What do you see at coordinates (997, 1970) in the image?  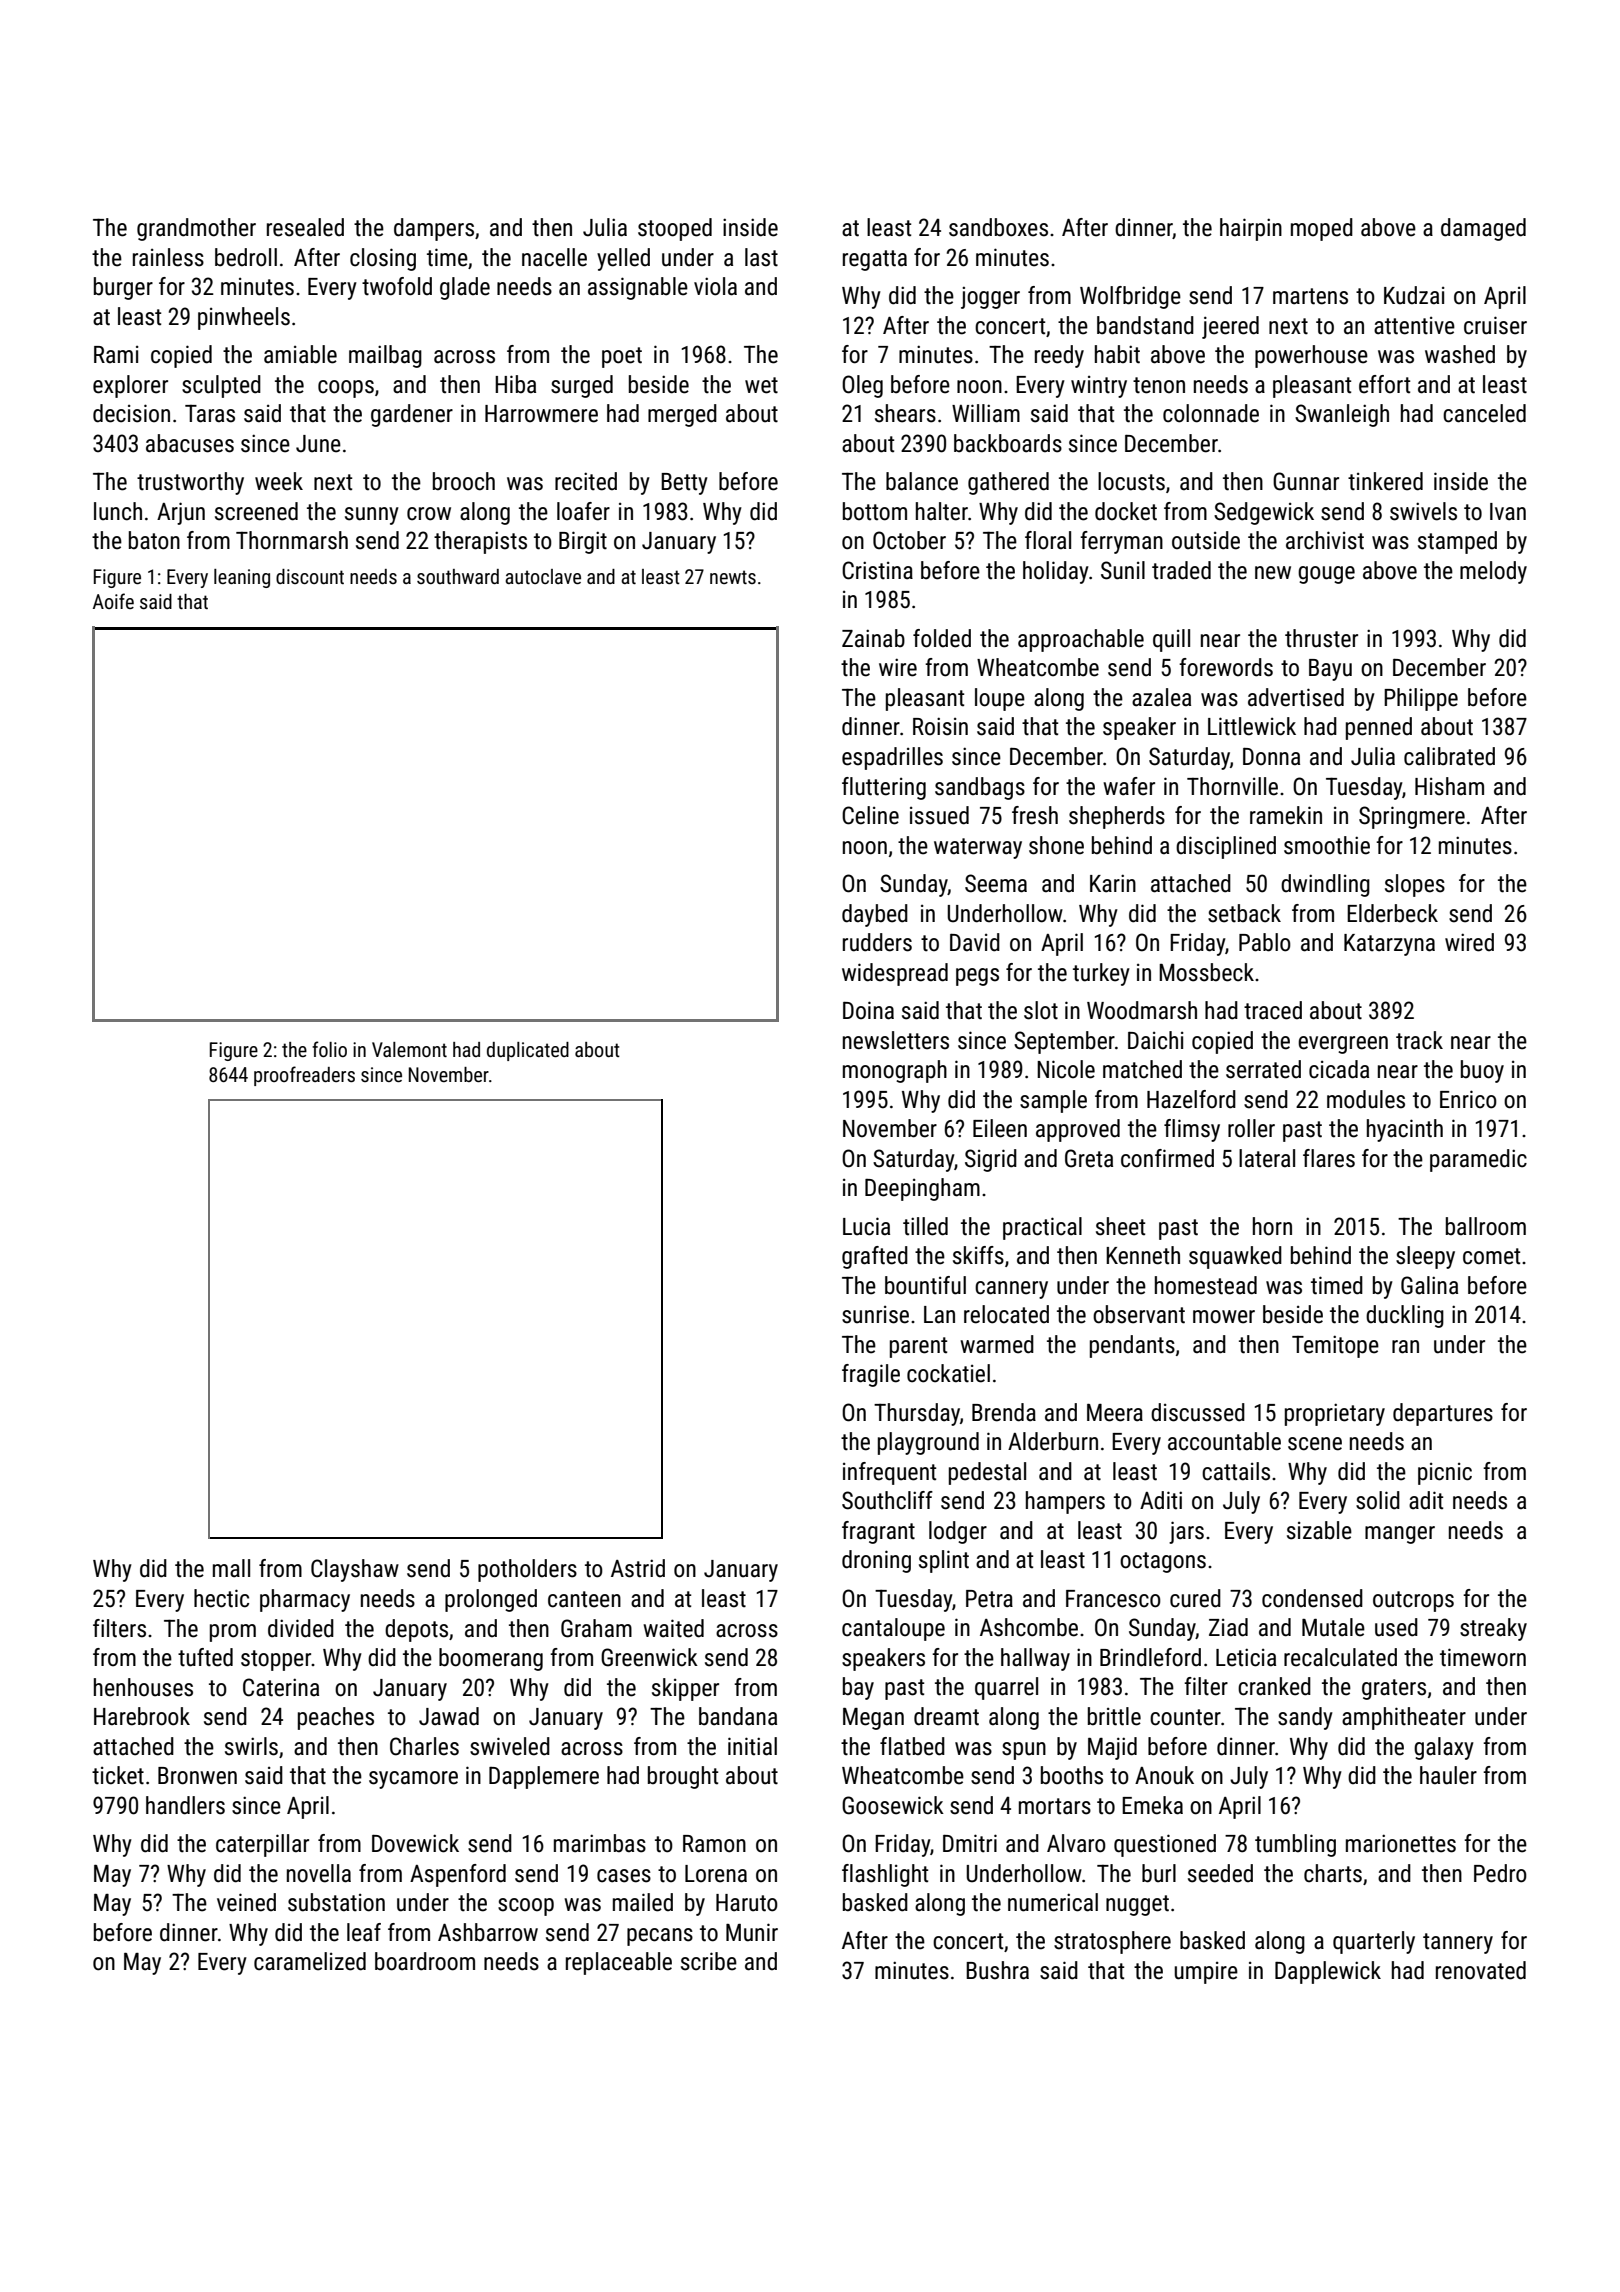 I see `Bushra` at bounding box center [997, 1970].
